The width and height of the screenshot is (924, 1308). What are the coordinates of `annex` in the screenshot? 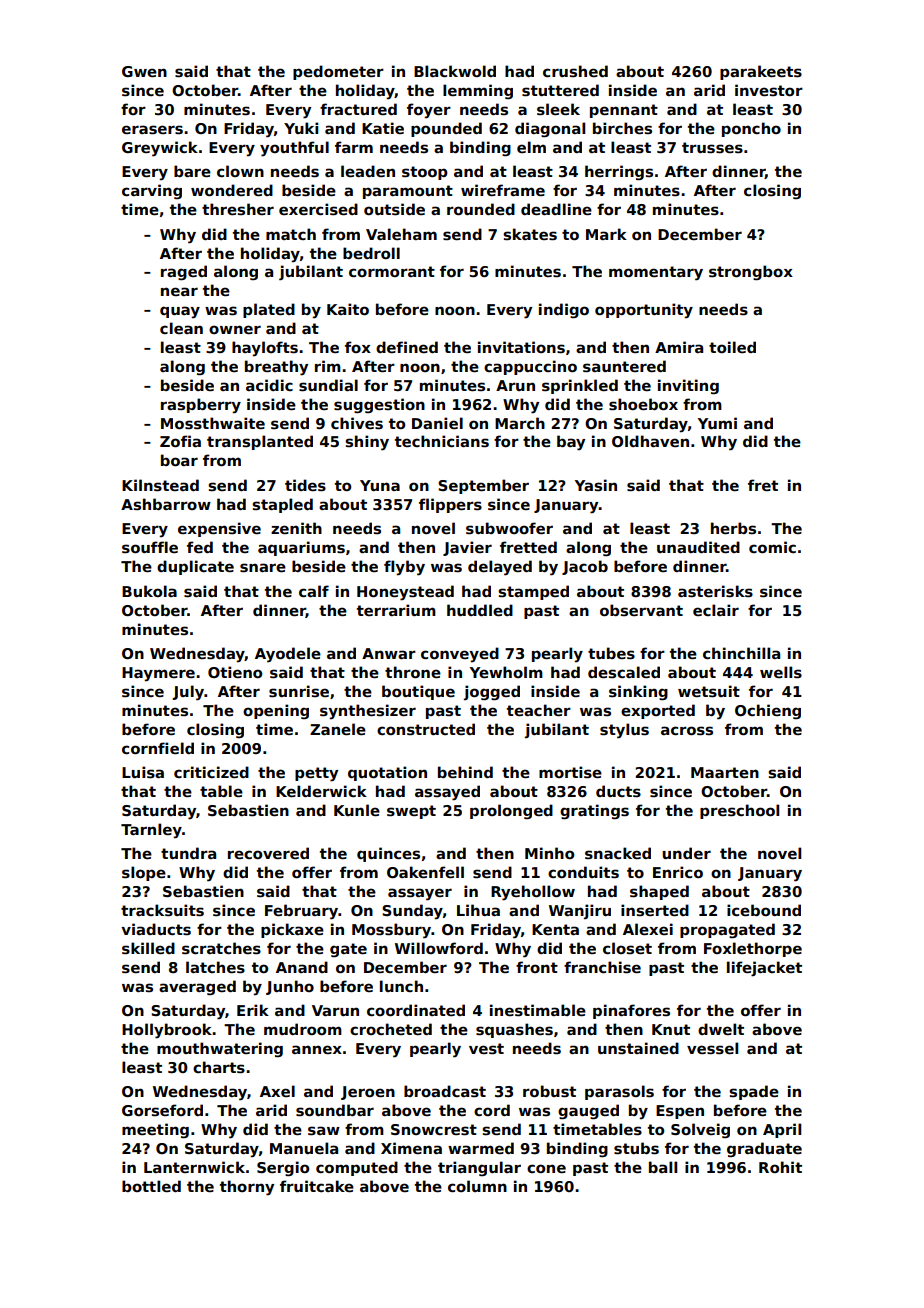 It's located at (317, 1049).
